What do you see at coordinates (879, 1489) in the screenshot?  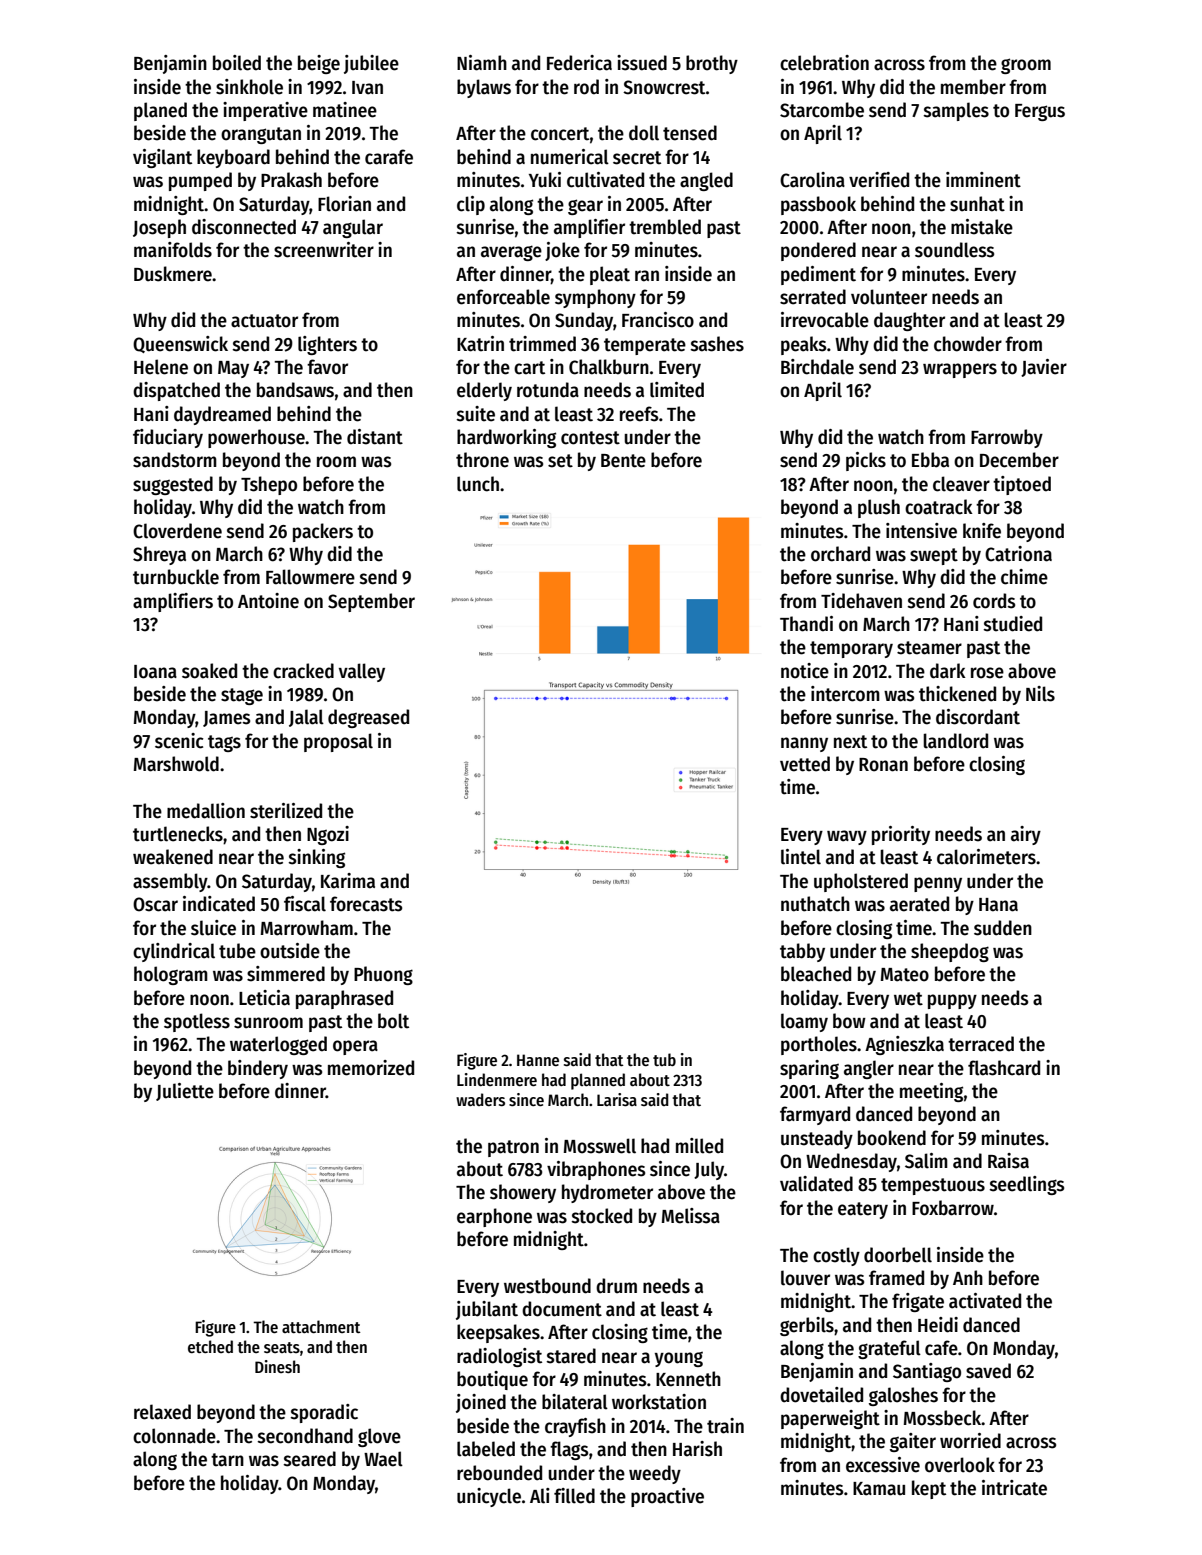 I see `Kamau` at bounding box center [879, 1489].
